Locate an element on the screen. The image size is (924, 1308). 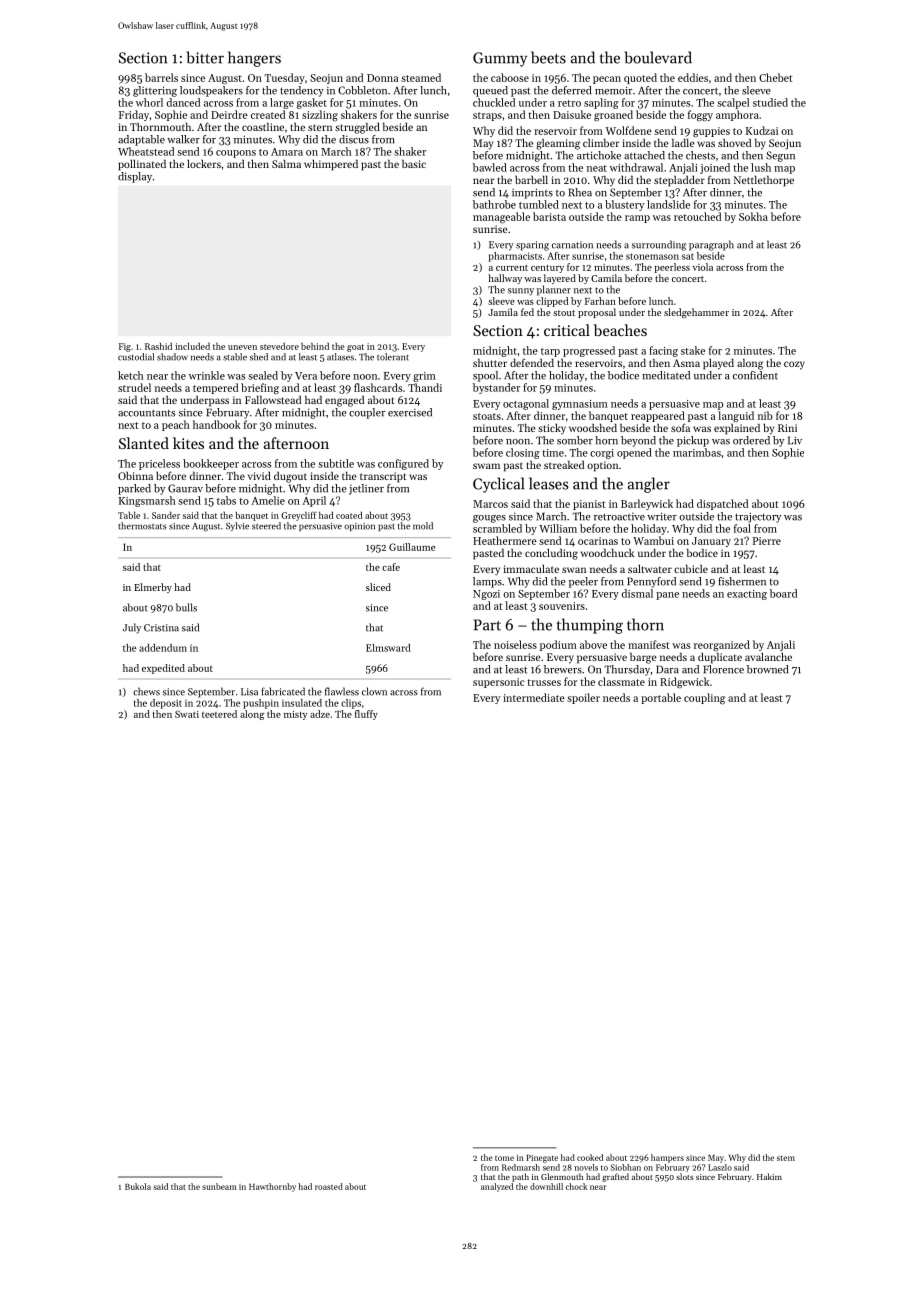
Sokha is located at coordinates (753, 216).
